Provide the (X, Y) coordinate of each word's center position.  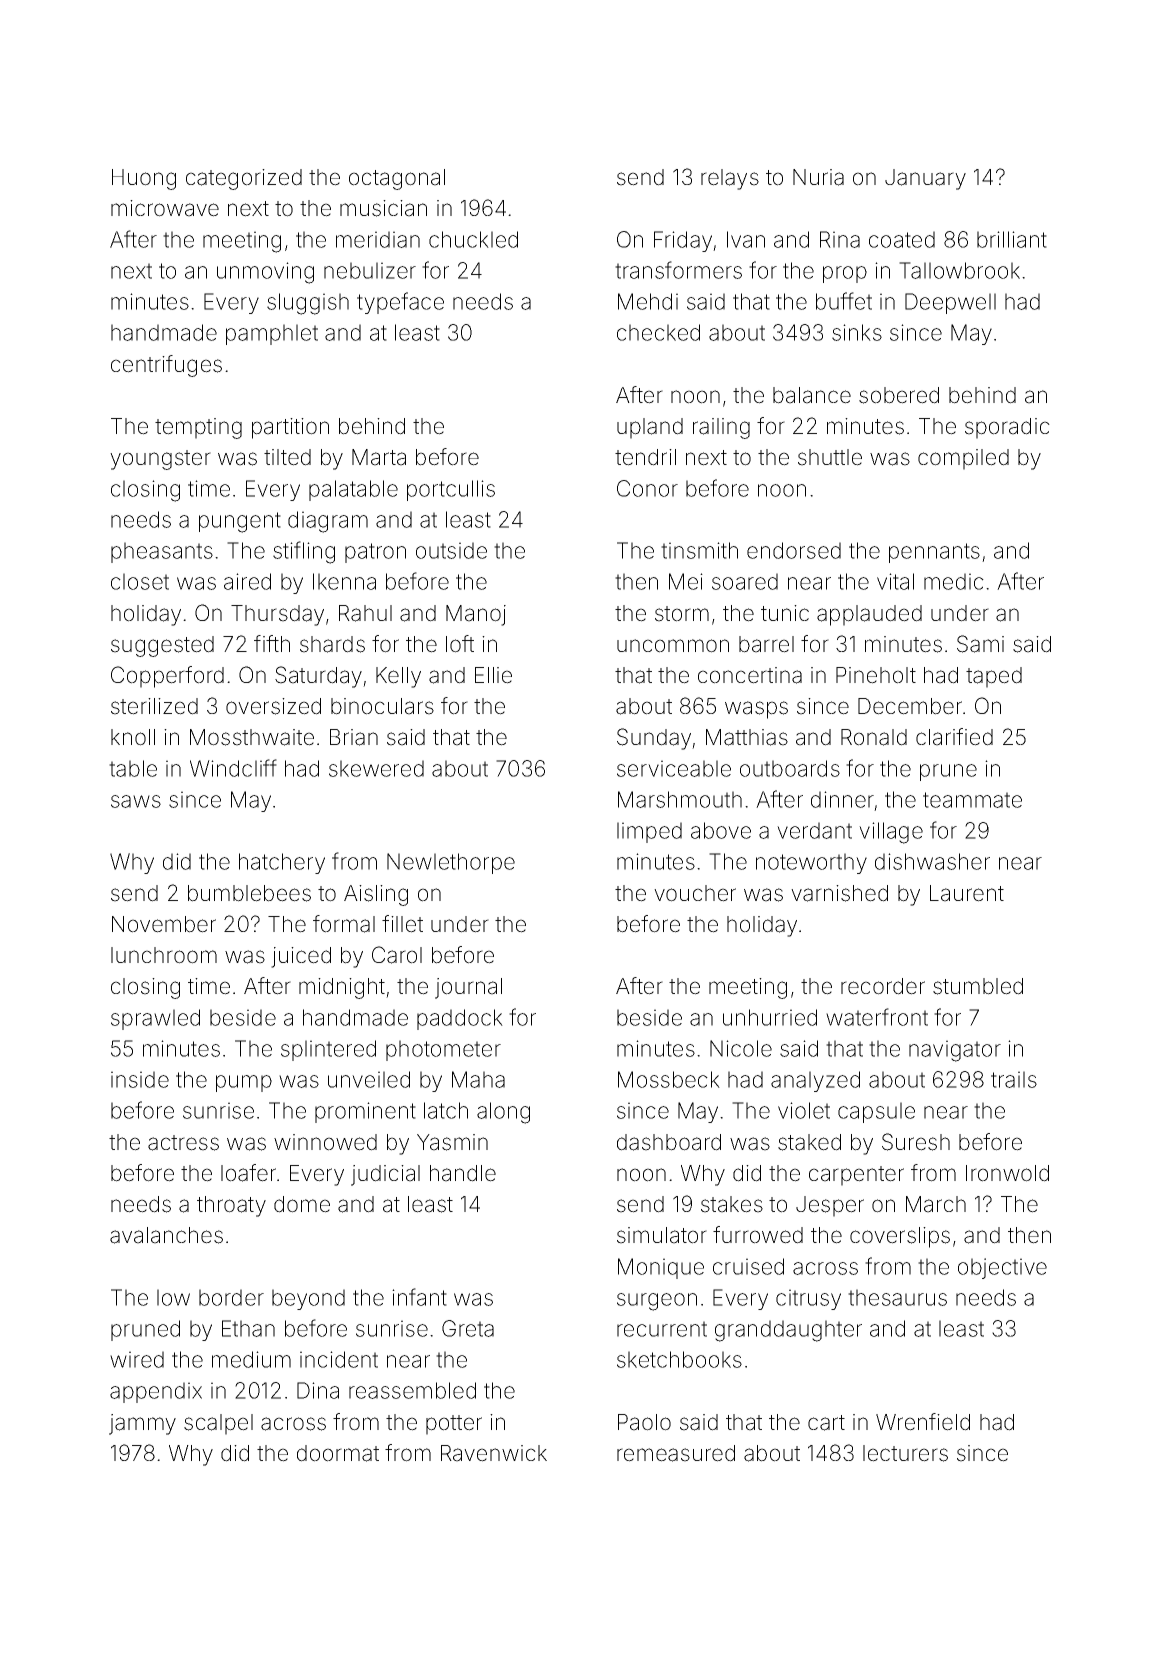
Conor (647, 488)
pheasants (162, 552)
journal (468, 988)
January (925, 179)
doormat (338, 1453)
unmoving (265, 273)
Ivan (746, 239)
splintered (328, 1050)
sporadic (1007, 428)
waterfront (877, 1017)
